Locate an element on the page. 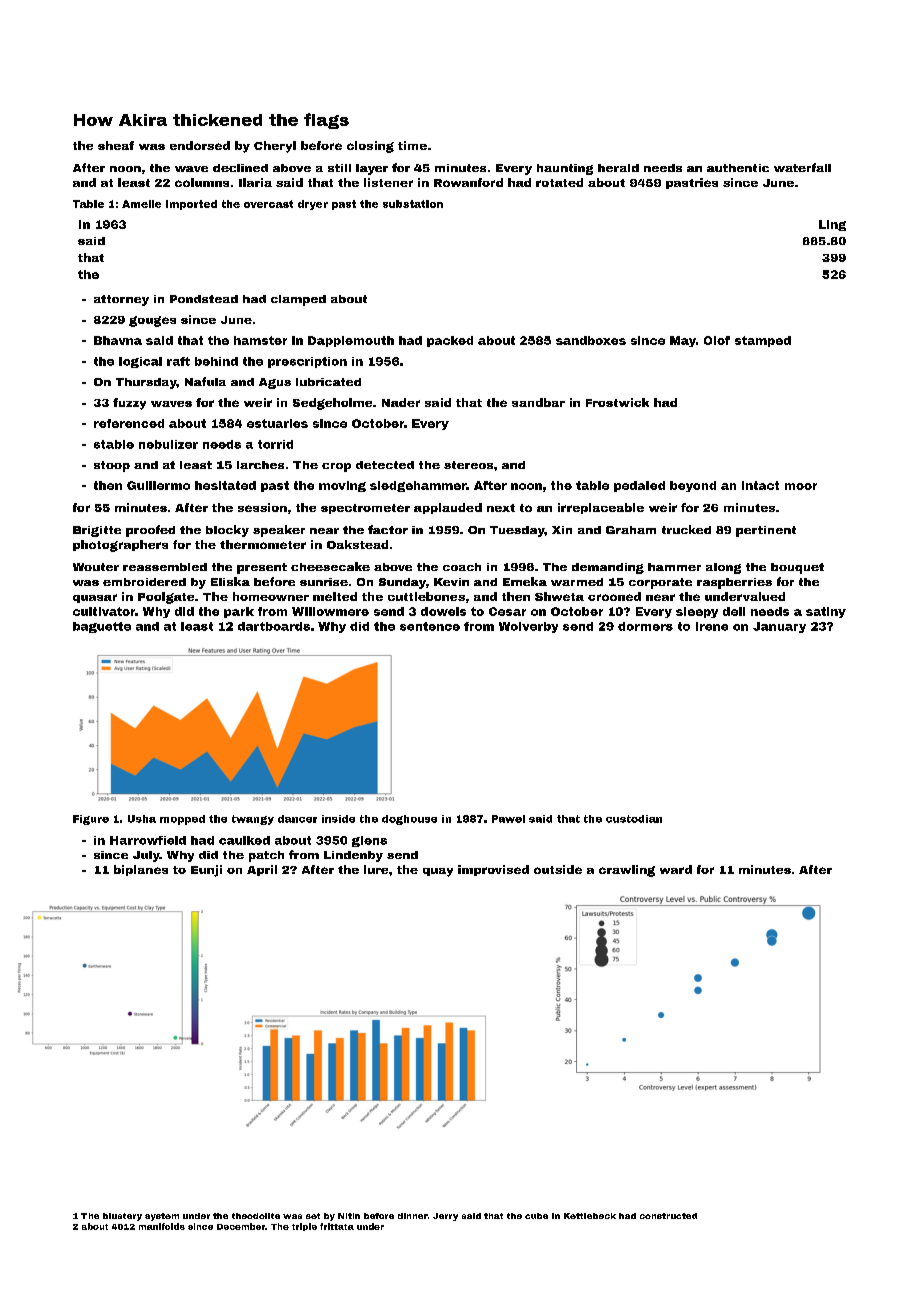  custodian is located at coordinates (634, 819).
